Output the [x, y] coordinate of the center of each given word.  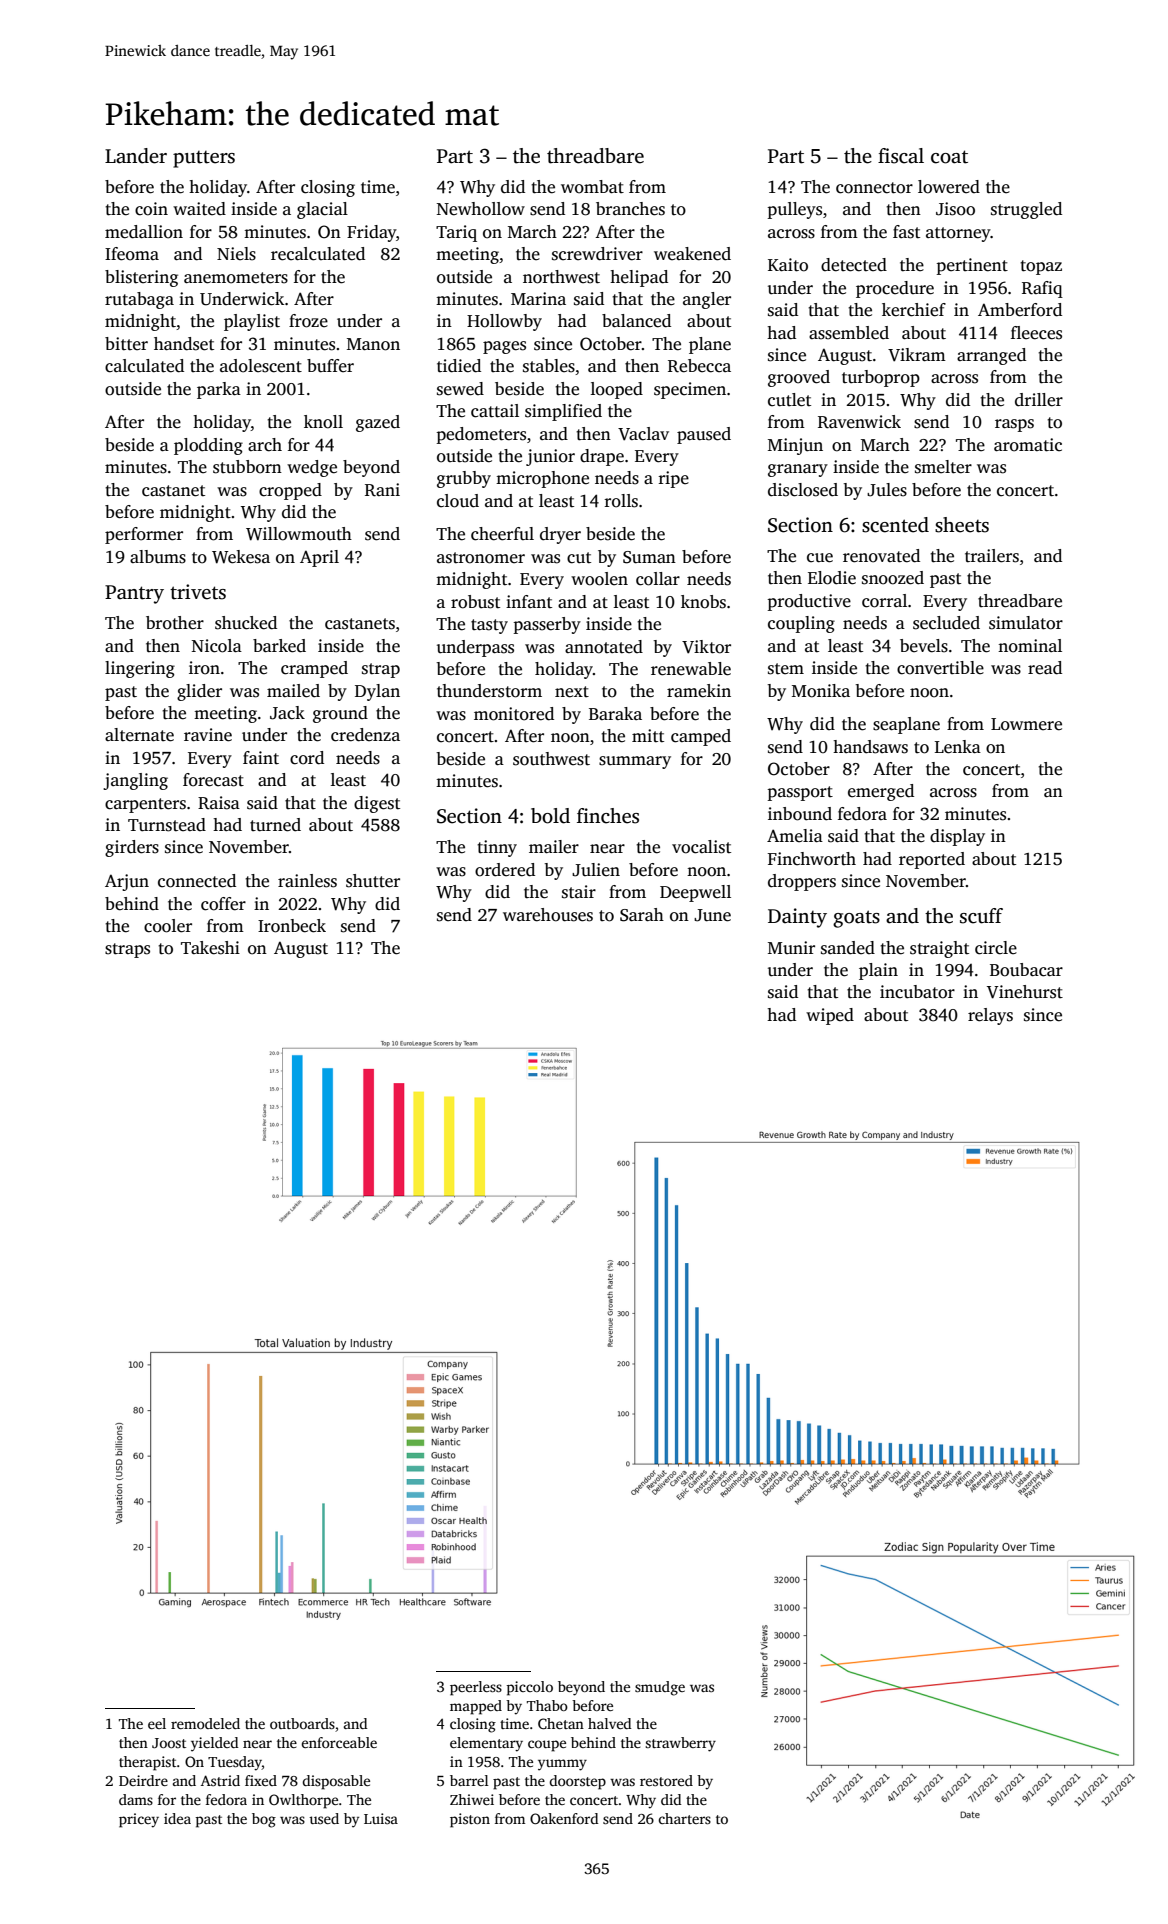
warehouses [548, 915]
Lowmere [1026, 724]
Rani [382, 490]
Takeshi [210, 948]
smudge [660, 1688]
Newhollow [481, 209]
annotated [604, 647]
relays [990, 1016]
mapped [476, 1707]
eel [157, 1723]
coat [949, 157]
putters [204, 159]
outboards [302, 1723]
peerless [476, 1688]
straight [939, 949]
